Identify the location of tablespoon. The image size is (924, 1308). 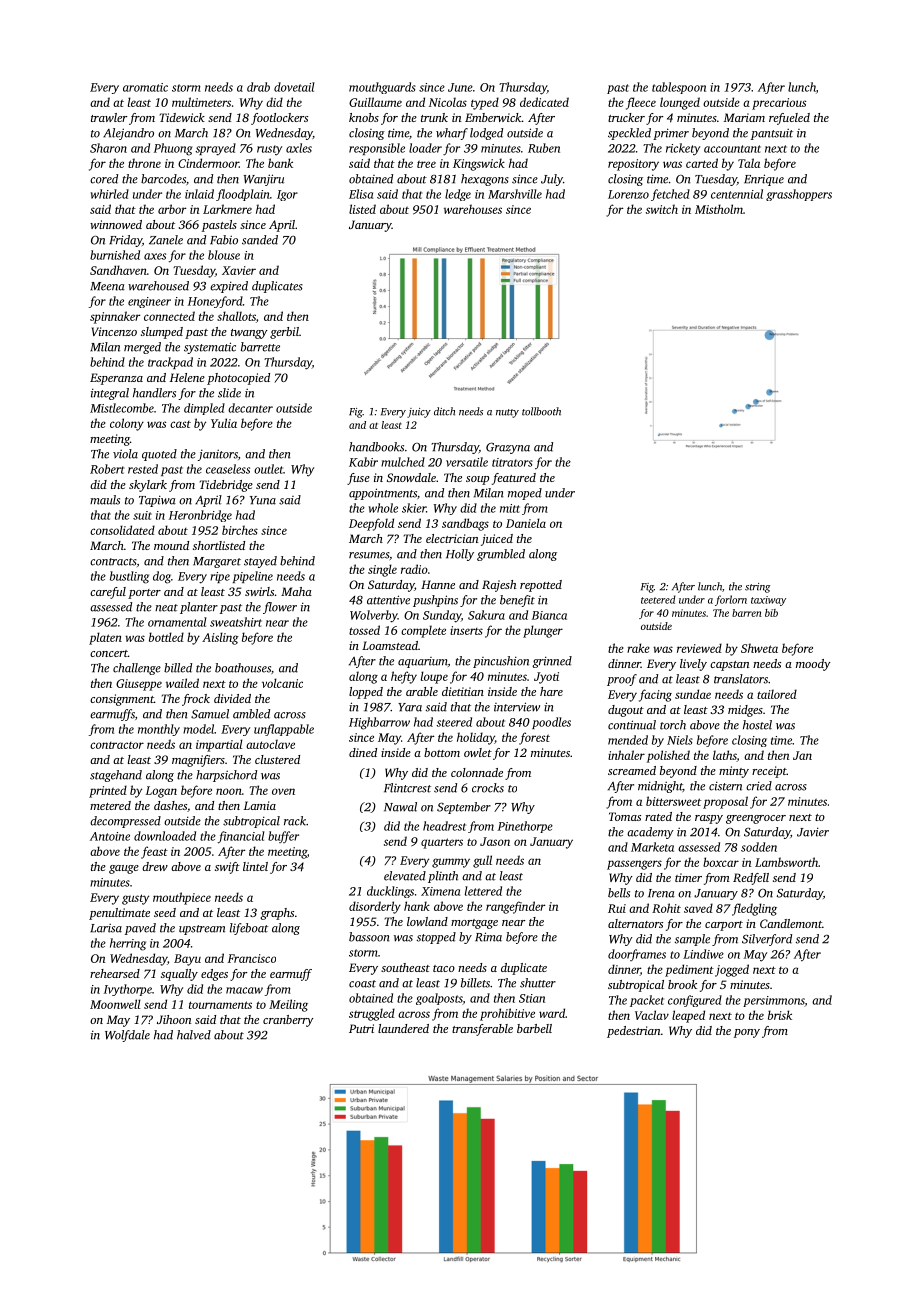
(679, 88).
